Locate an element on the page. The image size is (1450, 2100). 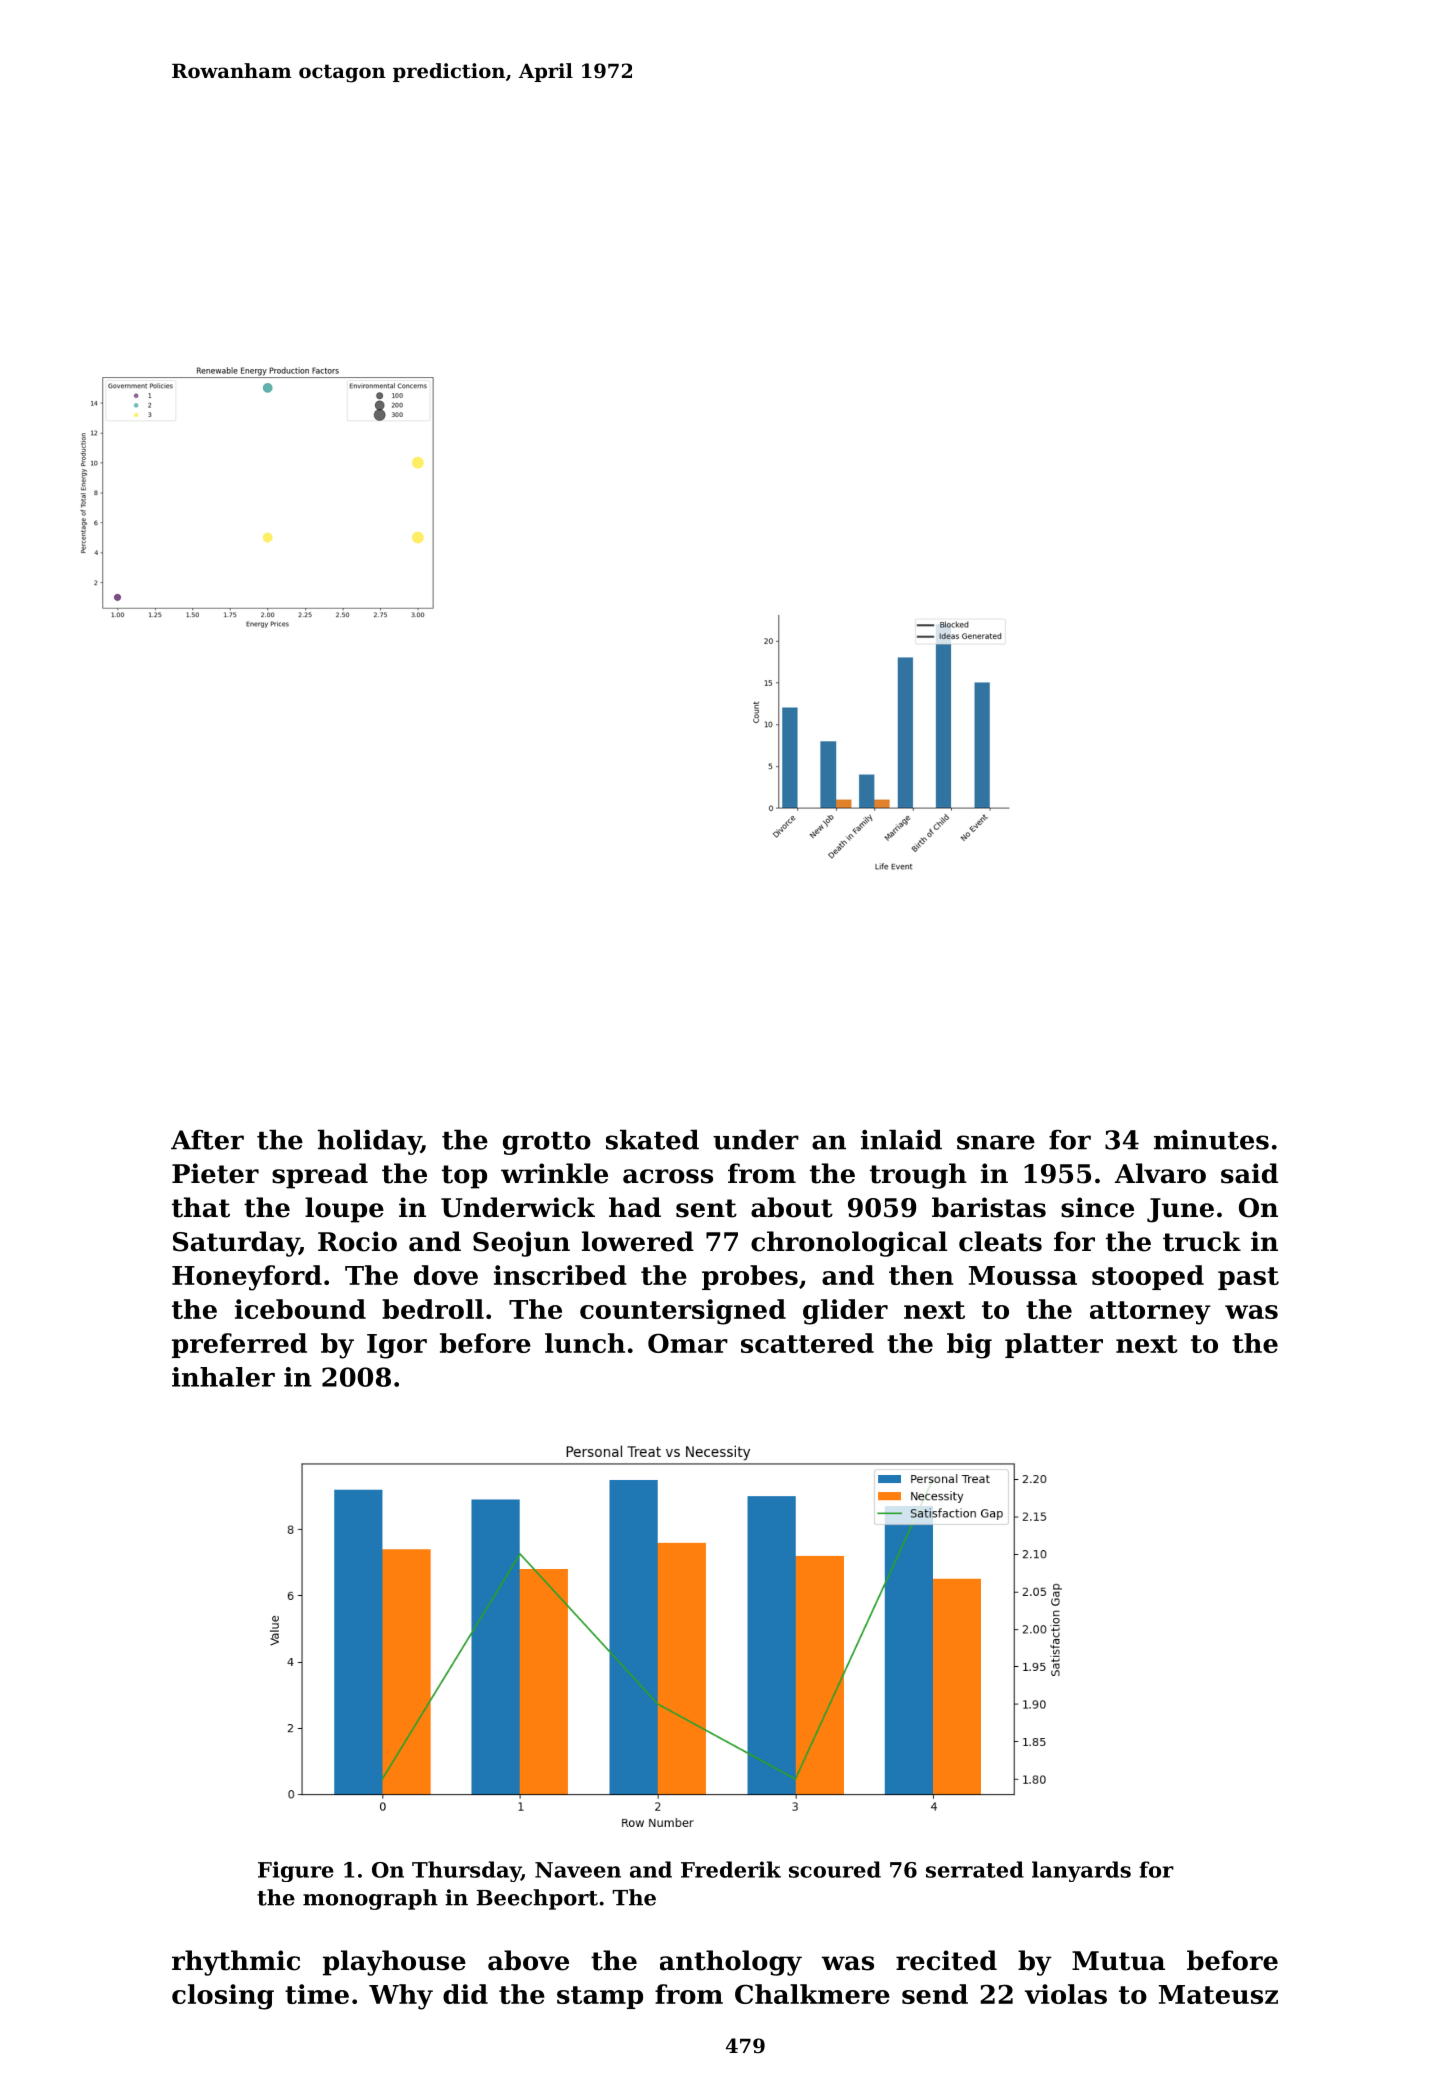
lunch is located at coordinates (585, 1343).
